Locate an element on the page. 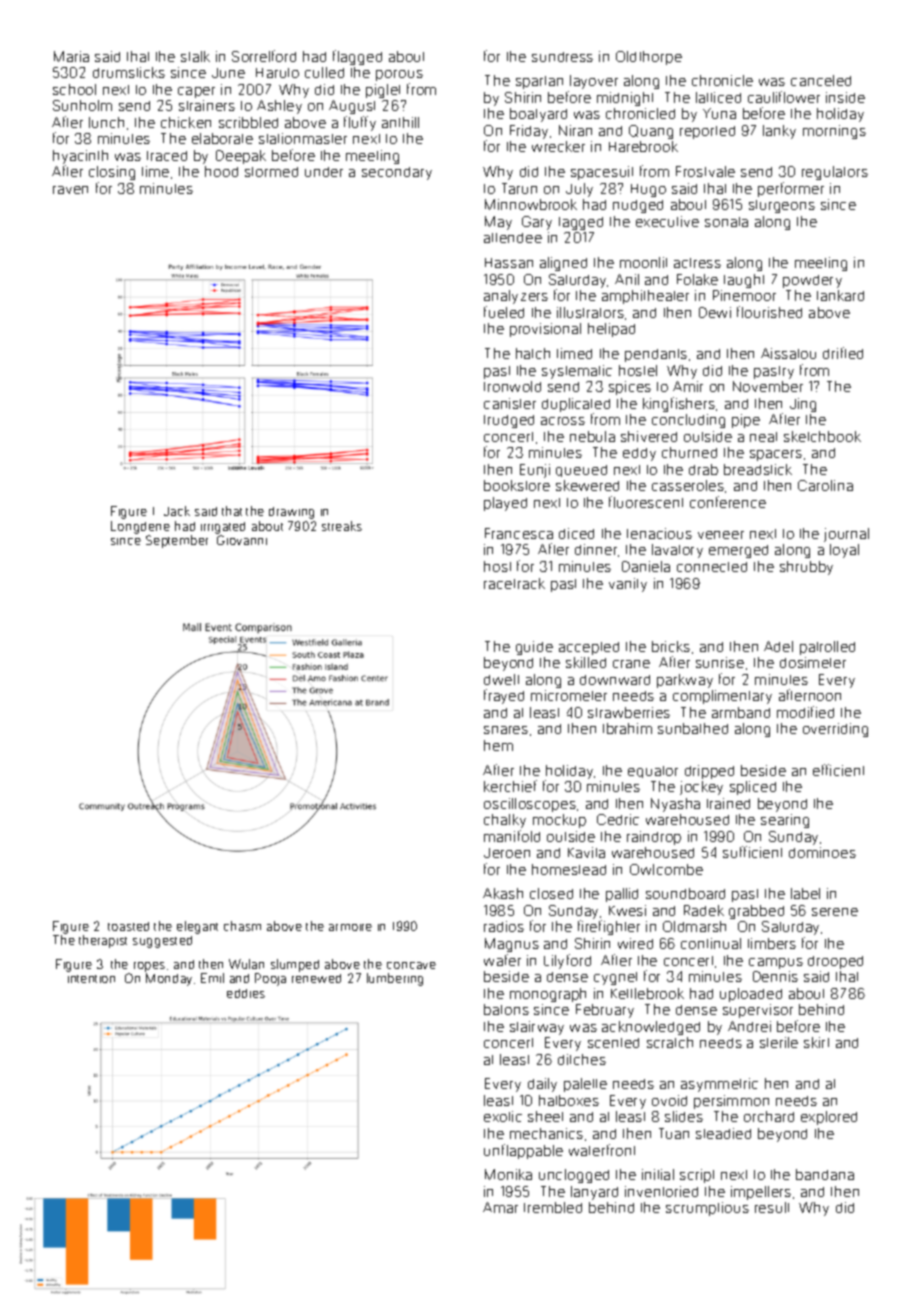  amphitheater is located at coordinates (645, 297).
